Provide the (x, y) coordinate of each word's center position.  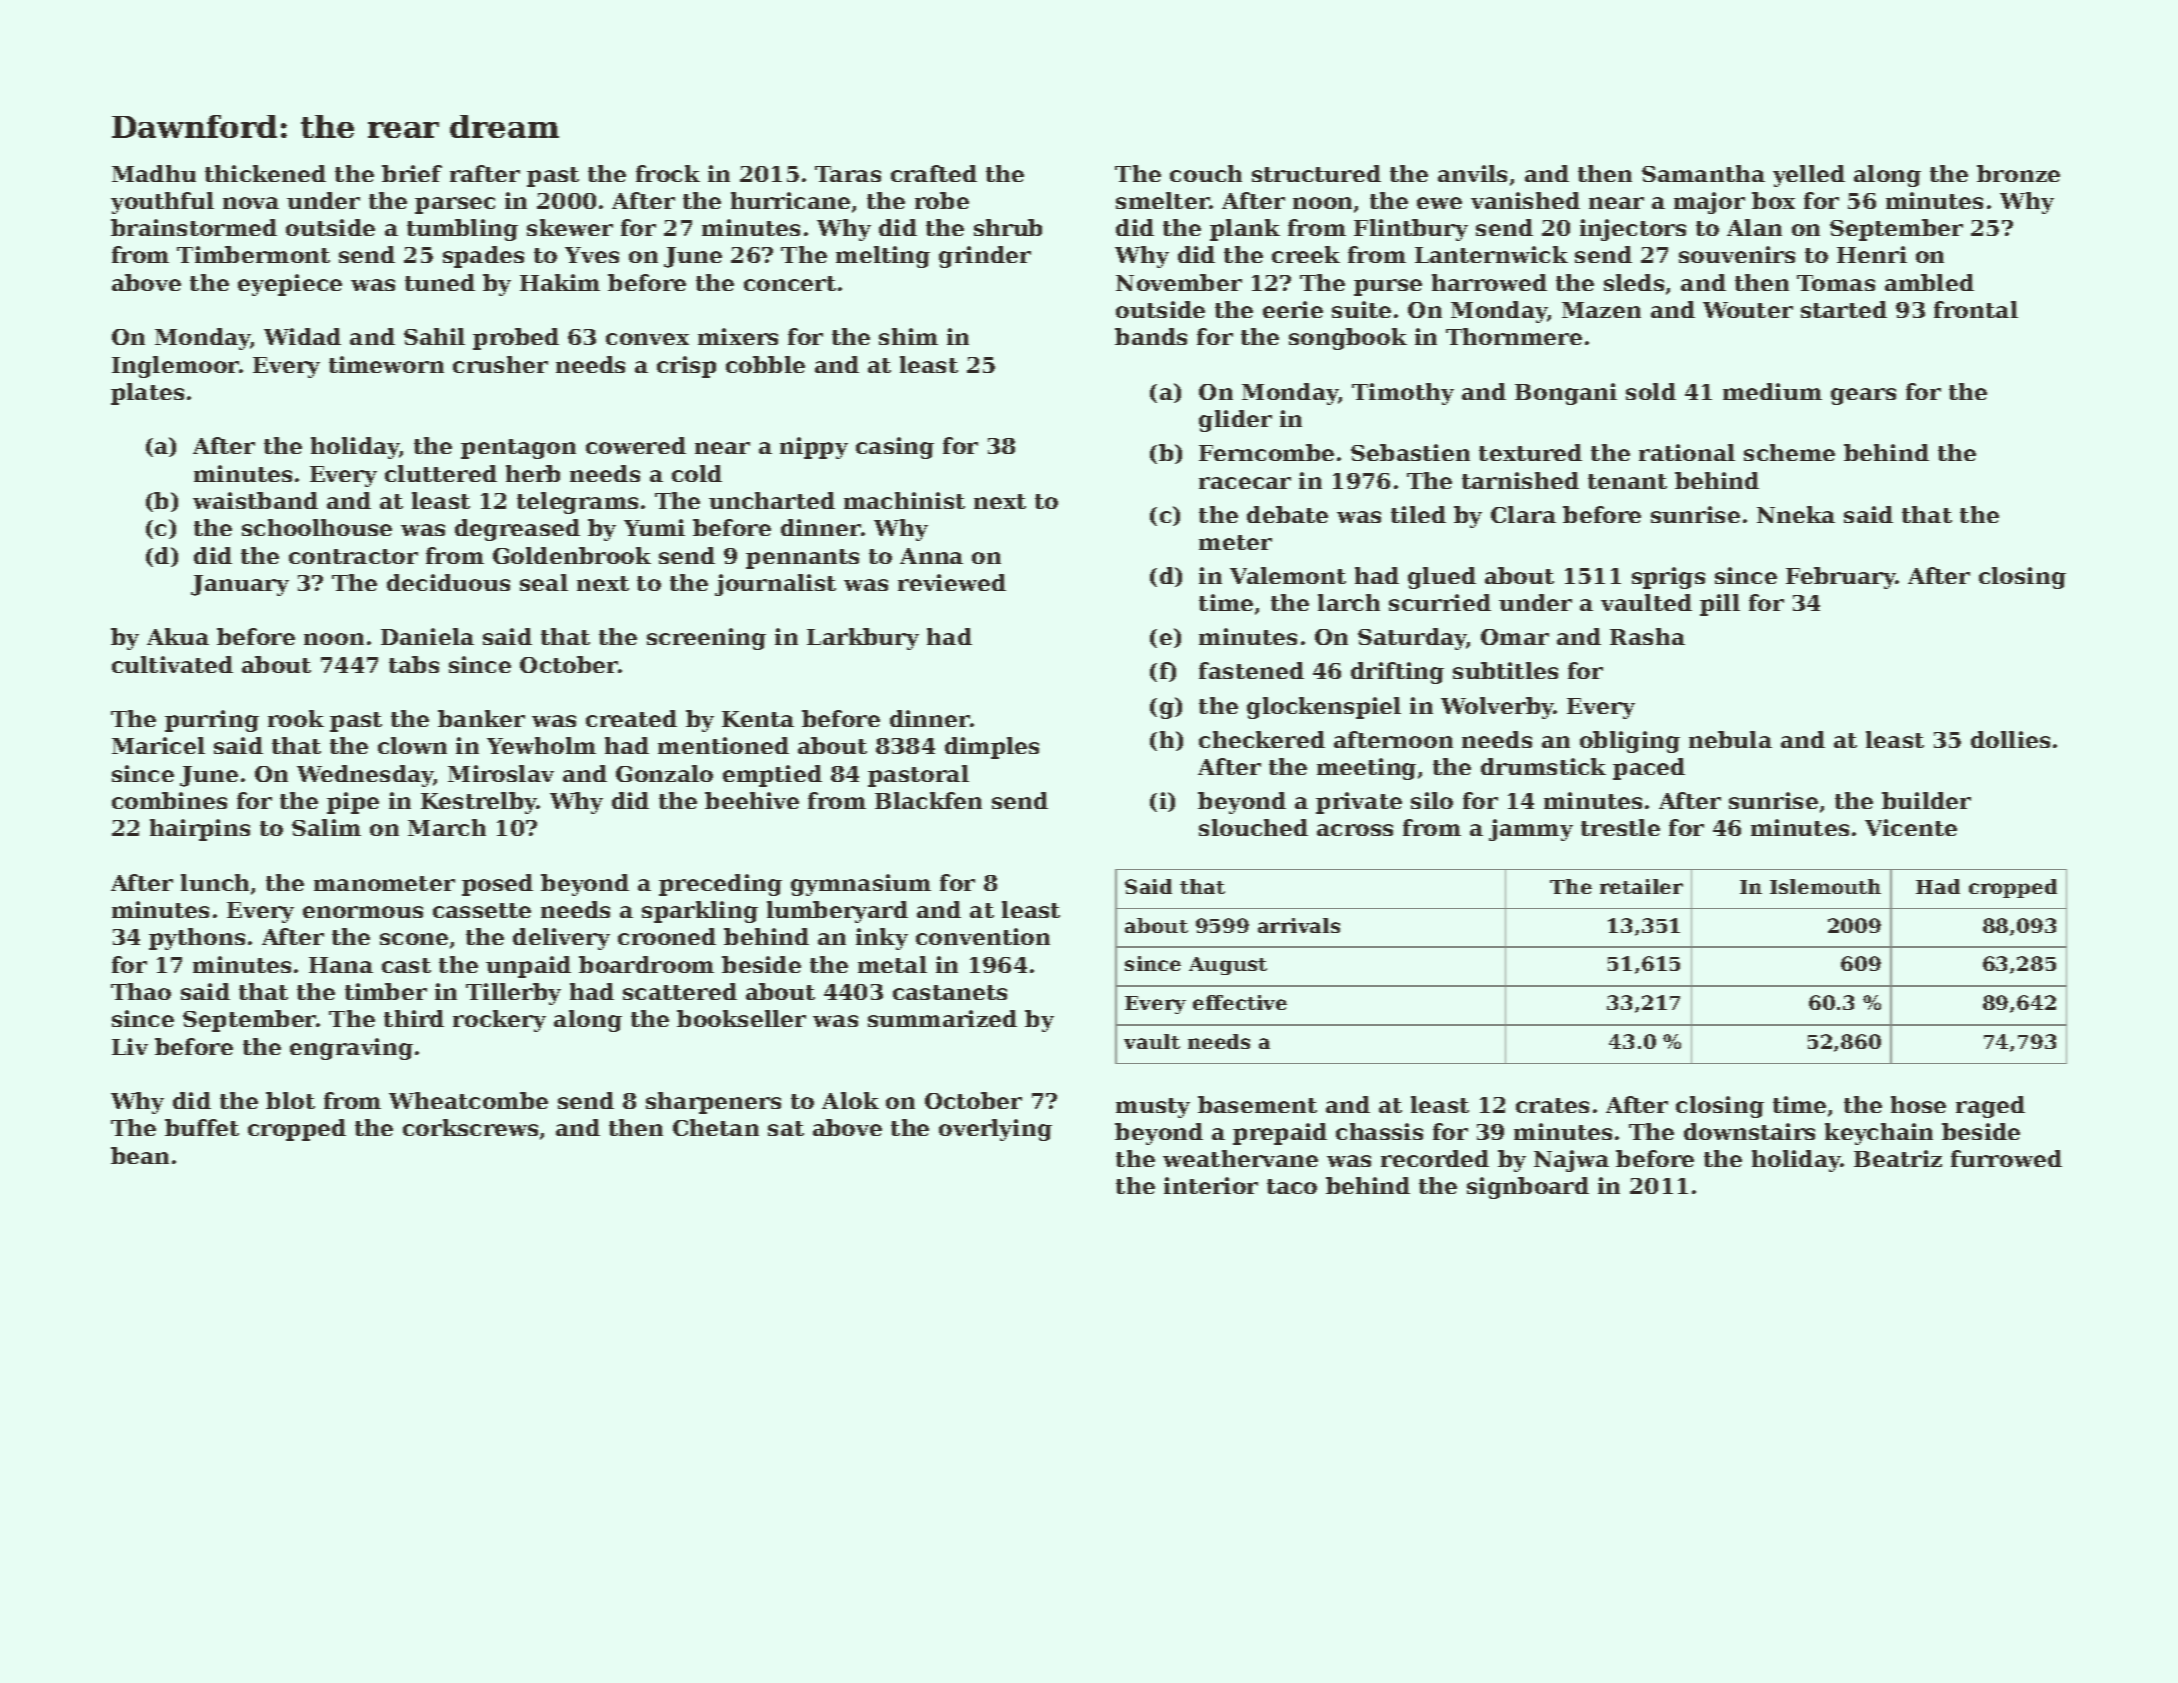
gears (1863, 396)
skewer (570, 227)
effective (1240, 1002)
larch (1349, 602)
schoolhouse (317, 527)
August (1228, 966)
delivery (561, 939)
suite (1361, 309)
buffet (202, 1127)
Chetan (716, 1127)
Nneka (1796, 514)
